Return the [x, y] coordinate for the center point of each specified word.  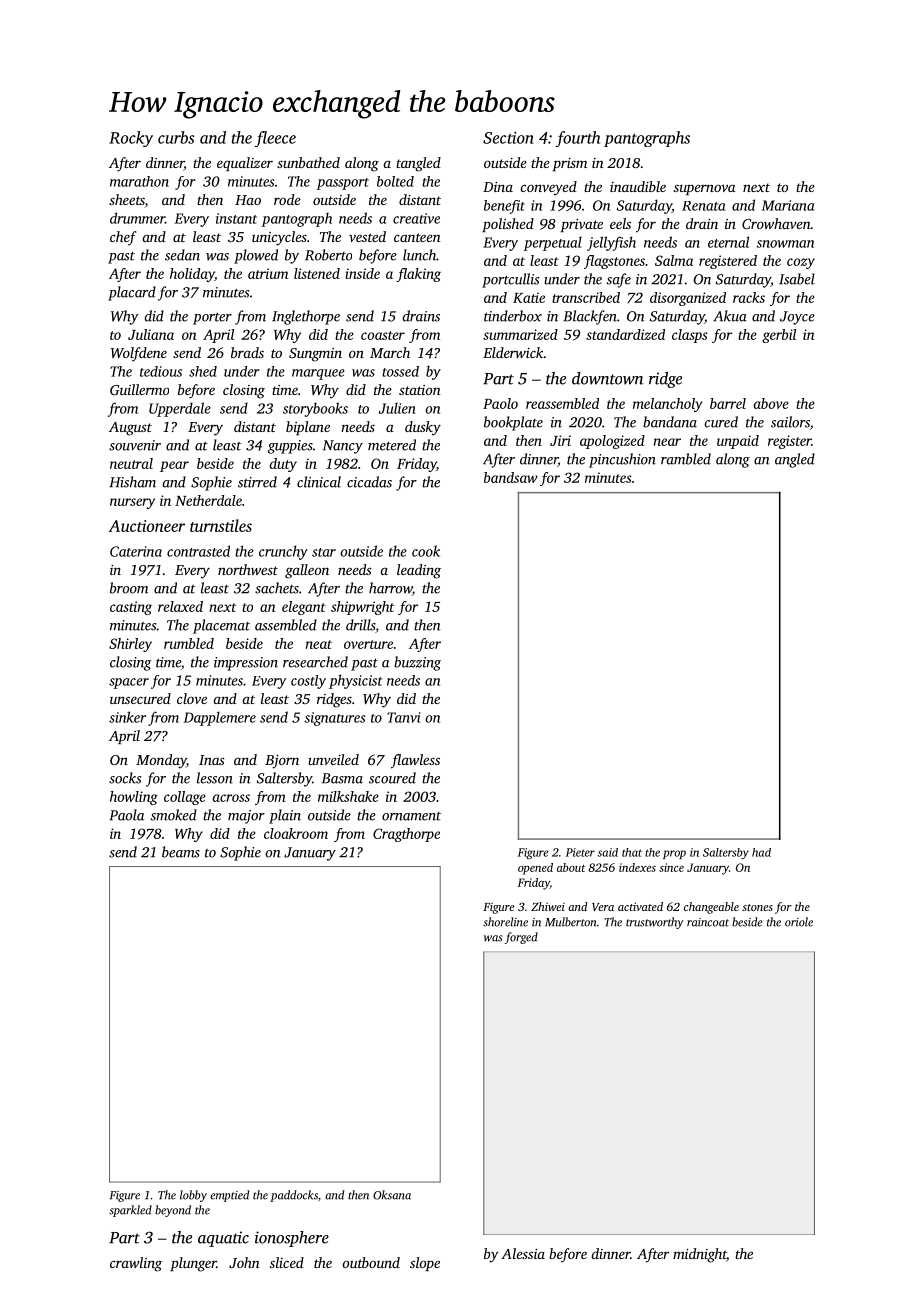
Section [508, 138]
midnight [700, 1255]
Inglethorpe [306, 317]
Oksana [392, 1195]
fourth [577, 139]
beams [181, 852]
